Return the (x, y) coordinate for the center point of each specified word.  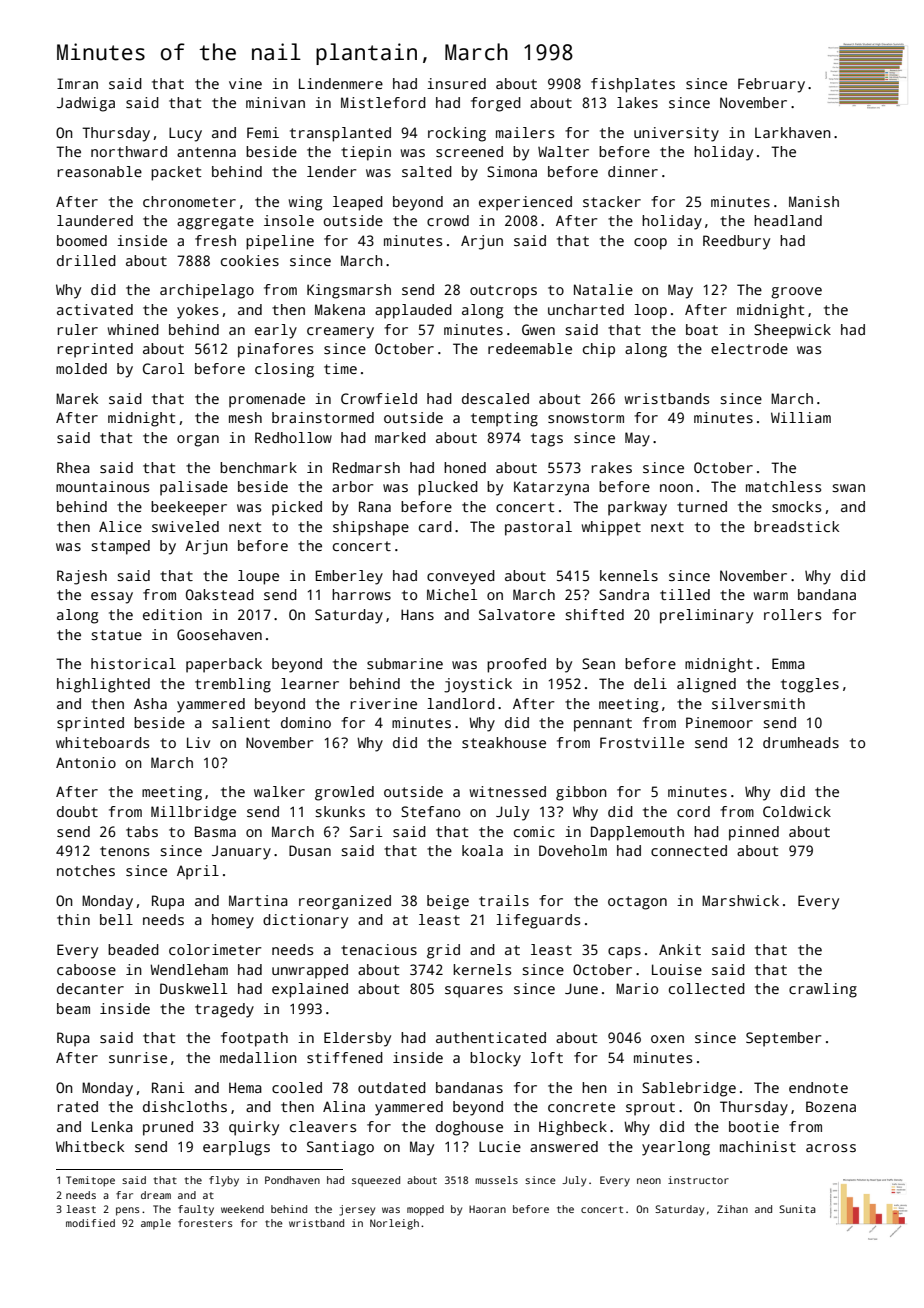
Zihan (732, 1209)
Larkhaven (793, 132)
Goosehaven (219, 634)
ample (156, 1224)
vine (245, 83)
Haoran (487, 1209)
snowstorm (586, 418)
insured (456, 83)
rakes (611, 467)
